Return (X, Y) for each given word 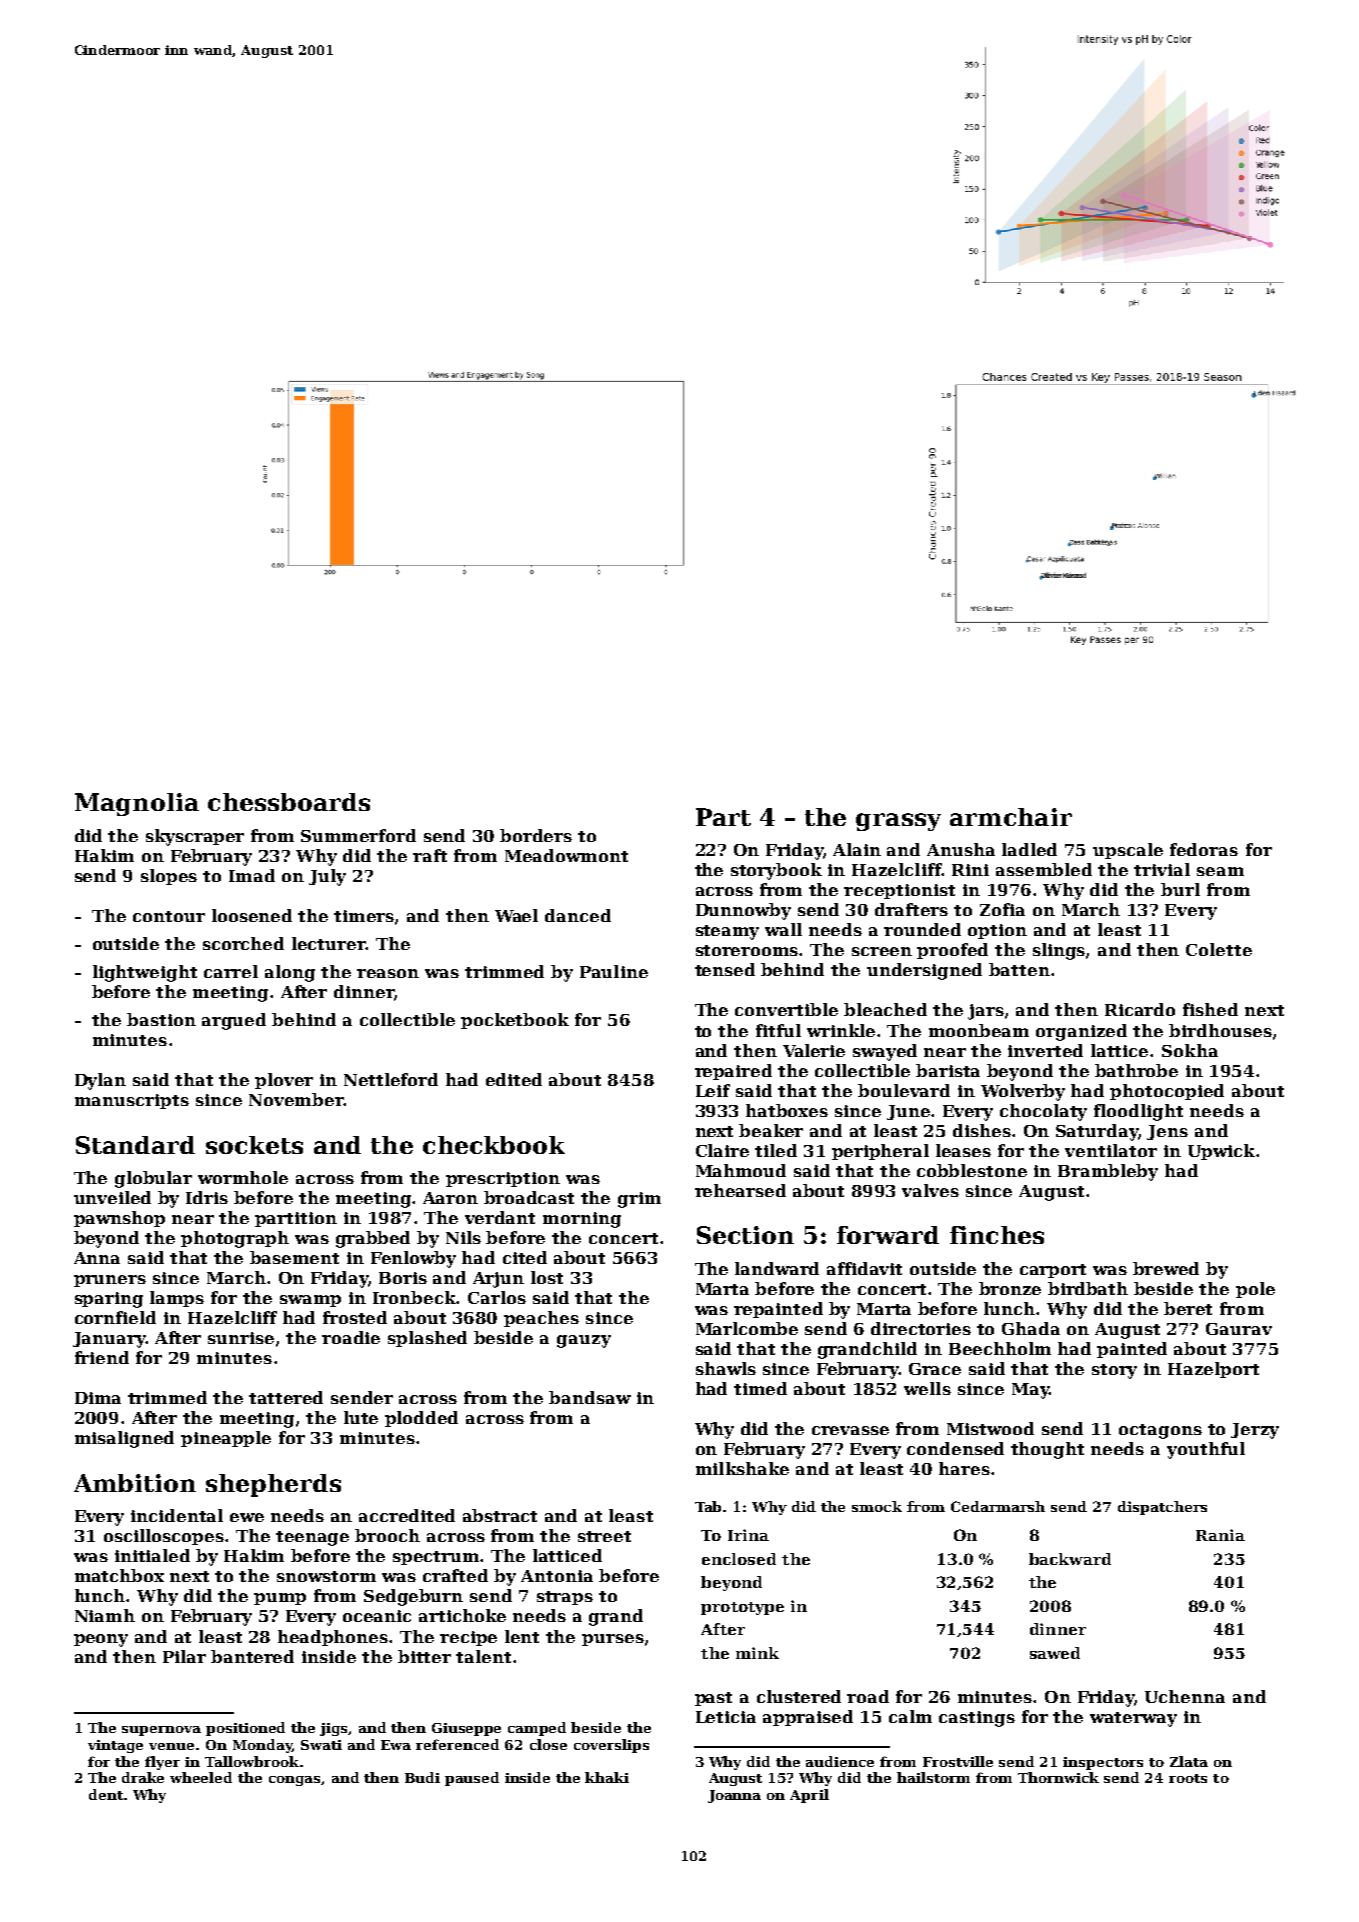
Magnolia (137, 804)
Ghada (1031, 1328)
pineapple (226, 1439)
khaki (607, 1777)
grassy (898, 822)
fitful (778, 1030)
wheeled (201, 1777)
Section (745, 1235)
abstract (500, 1515)
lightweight (145, 973)
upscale (1128, 851)
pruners (110, 1281)
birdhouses (1220, 1030)
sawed (1055, 1653)
